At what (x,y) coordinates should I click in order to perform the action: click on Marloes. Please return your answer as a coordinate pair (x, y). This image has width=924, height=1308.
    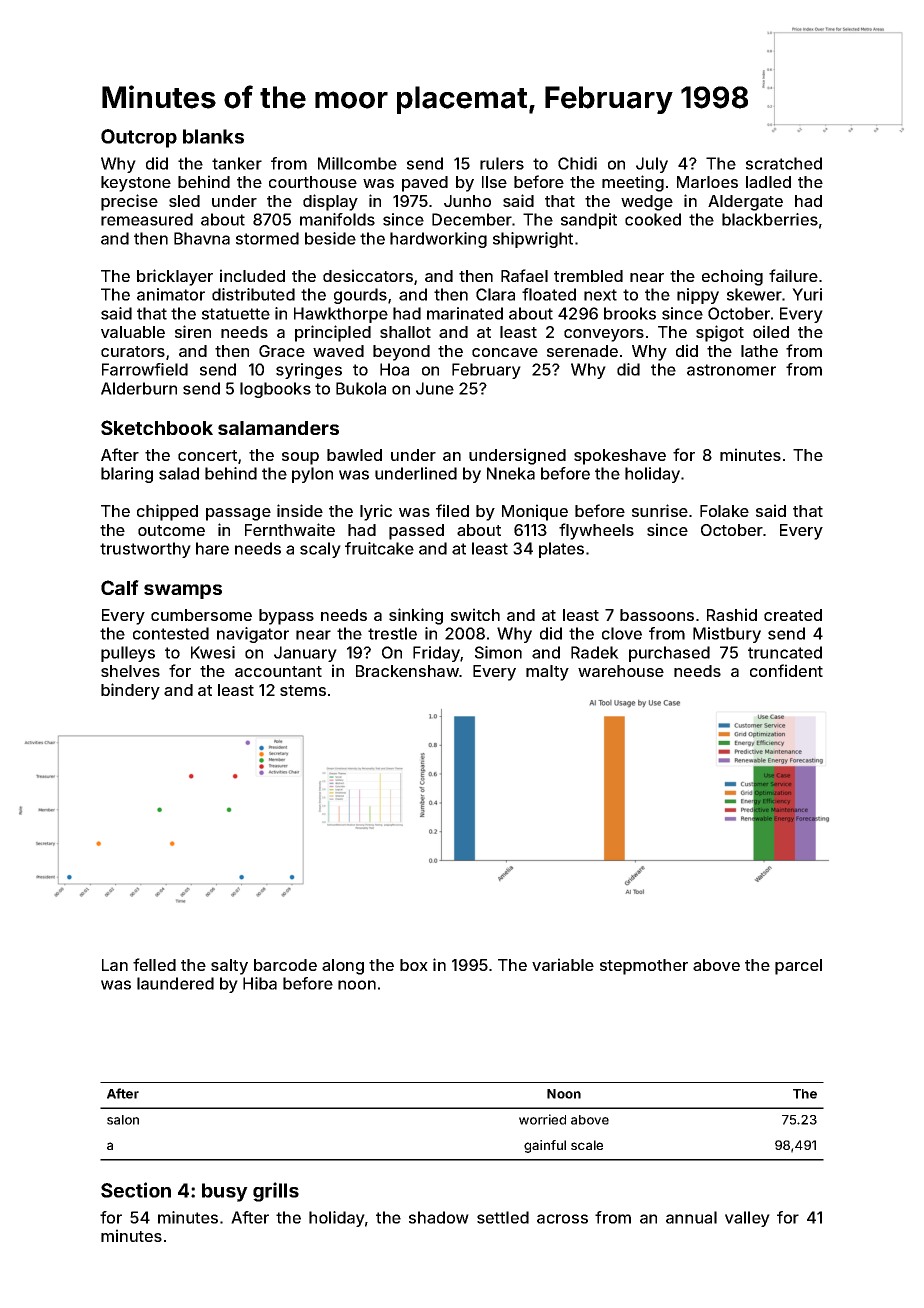
    Looking at the image, I should click on (707, 182).
